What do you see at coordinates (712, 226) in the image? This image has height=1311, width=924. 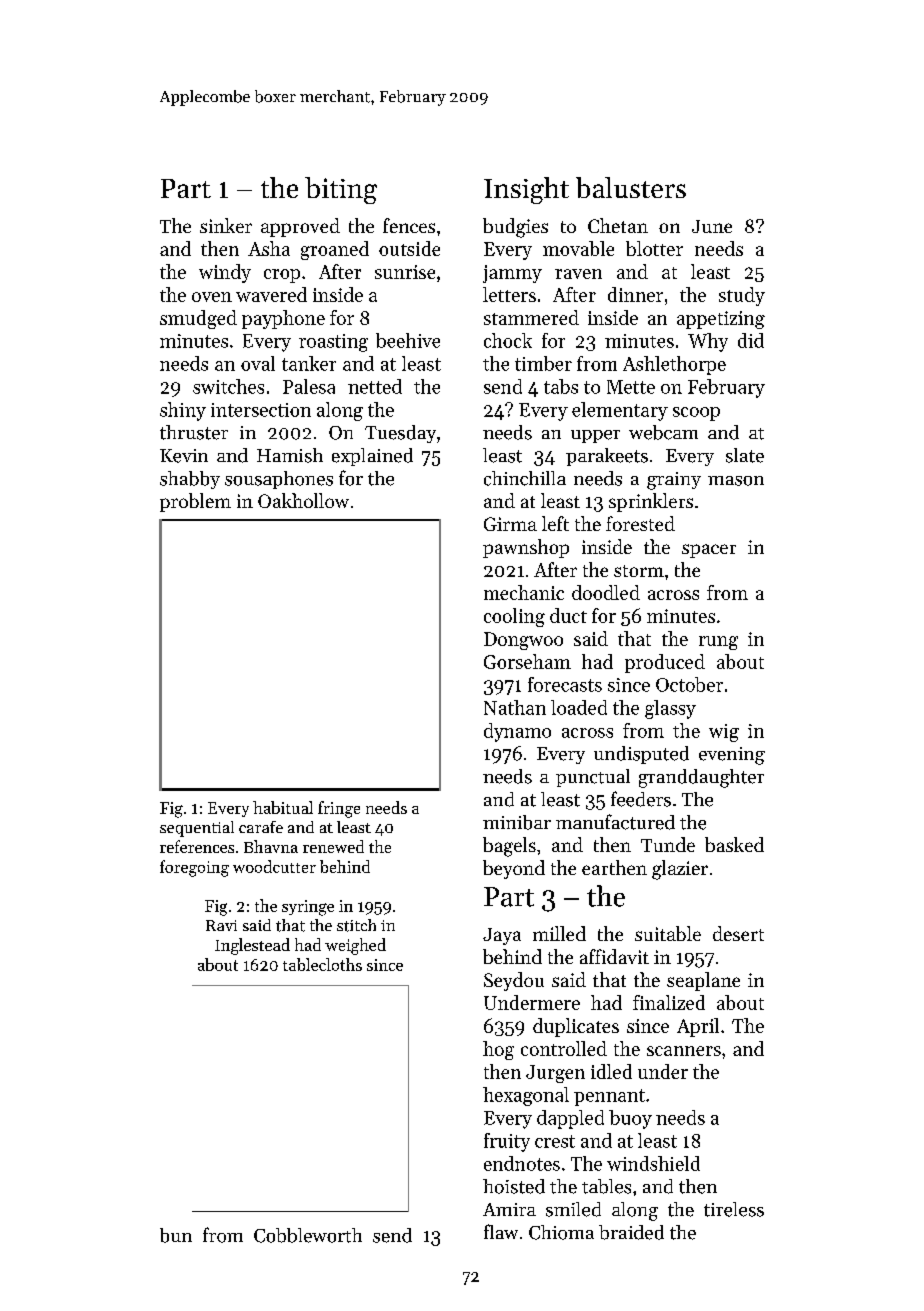 I see `June` at bounding box center [712, 226].
